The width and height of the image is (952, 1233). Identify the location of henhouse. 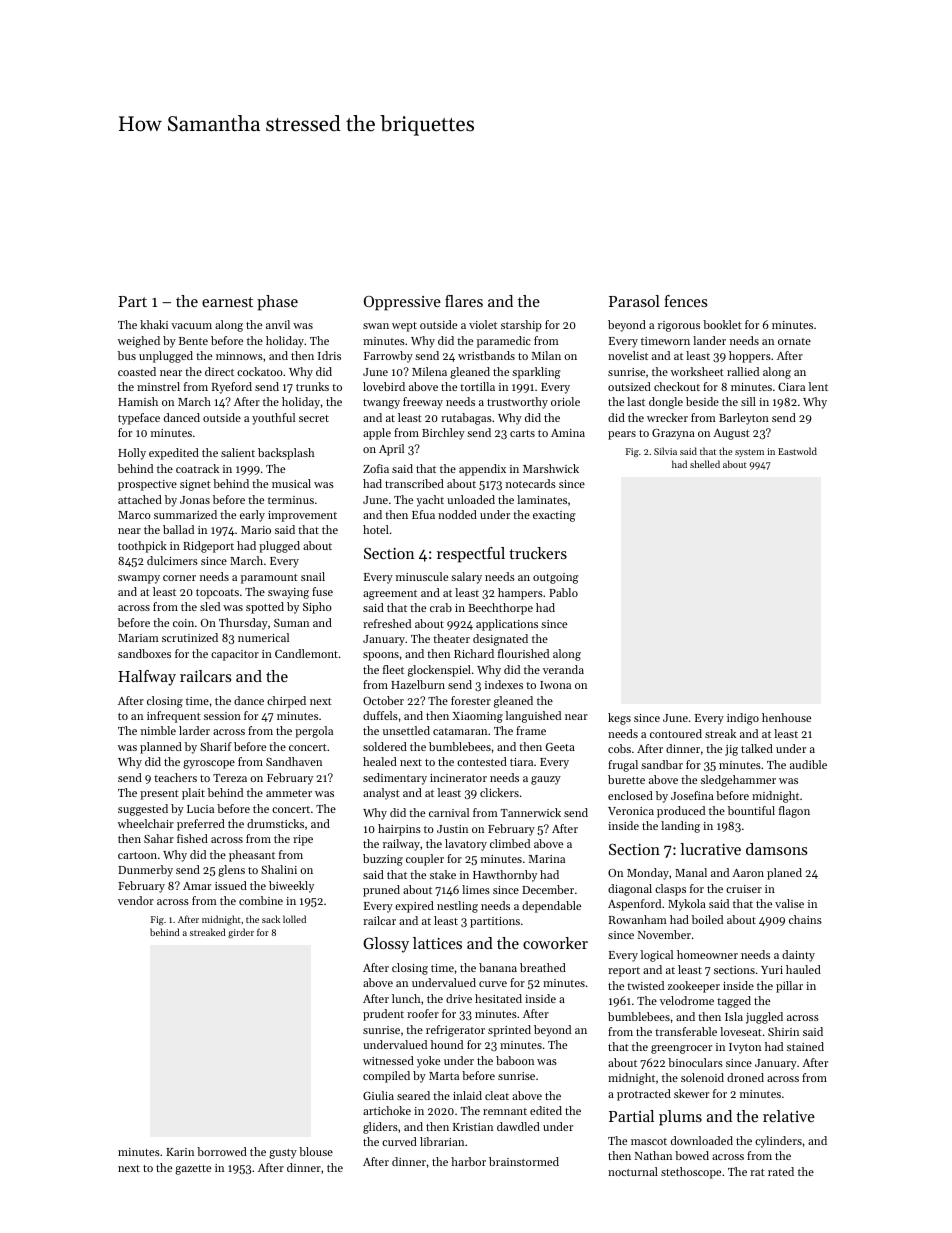
(786, 717).
